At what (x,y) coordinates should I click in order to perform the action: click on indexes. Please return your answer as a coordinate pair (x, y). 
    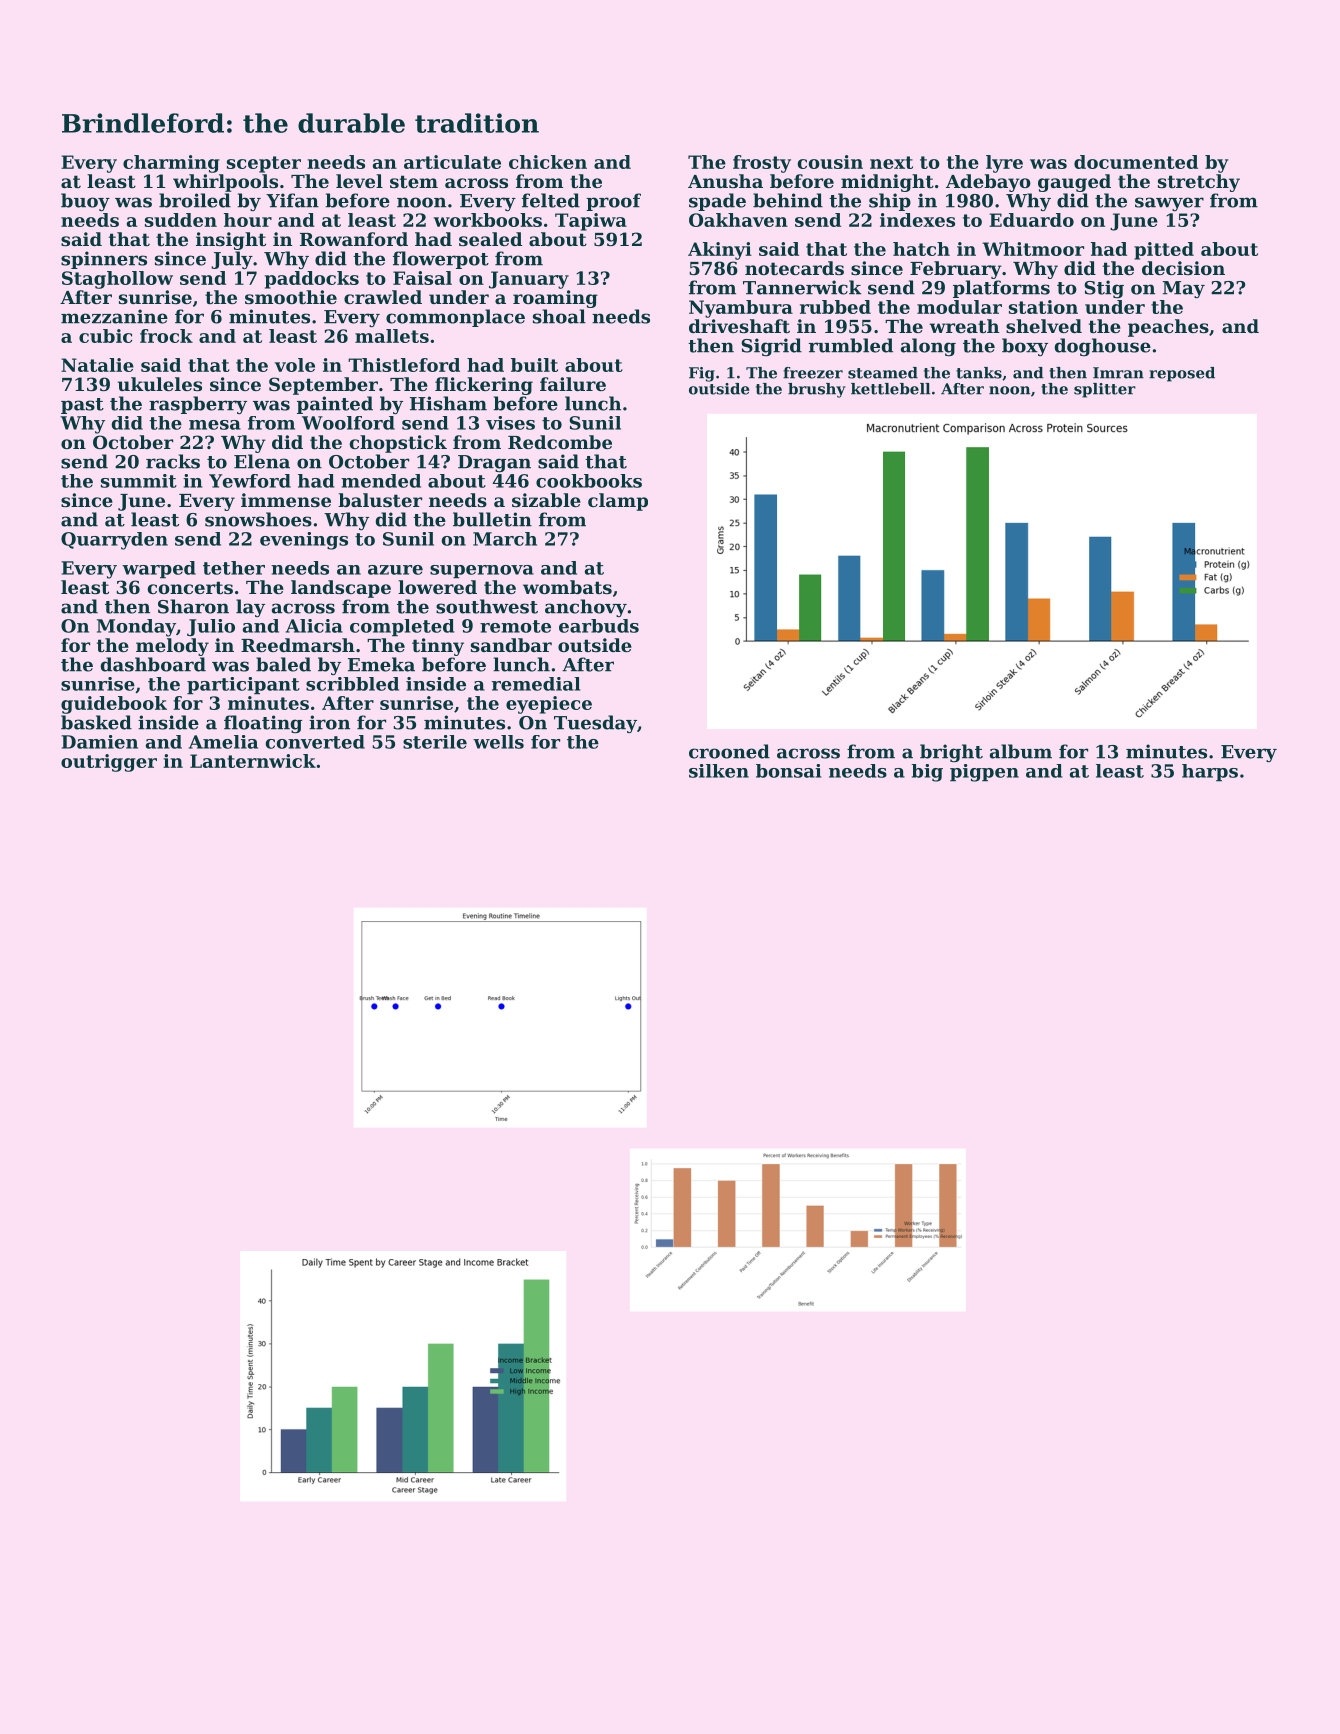
    Looking at the image, I should click on (917, 220).
